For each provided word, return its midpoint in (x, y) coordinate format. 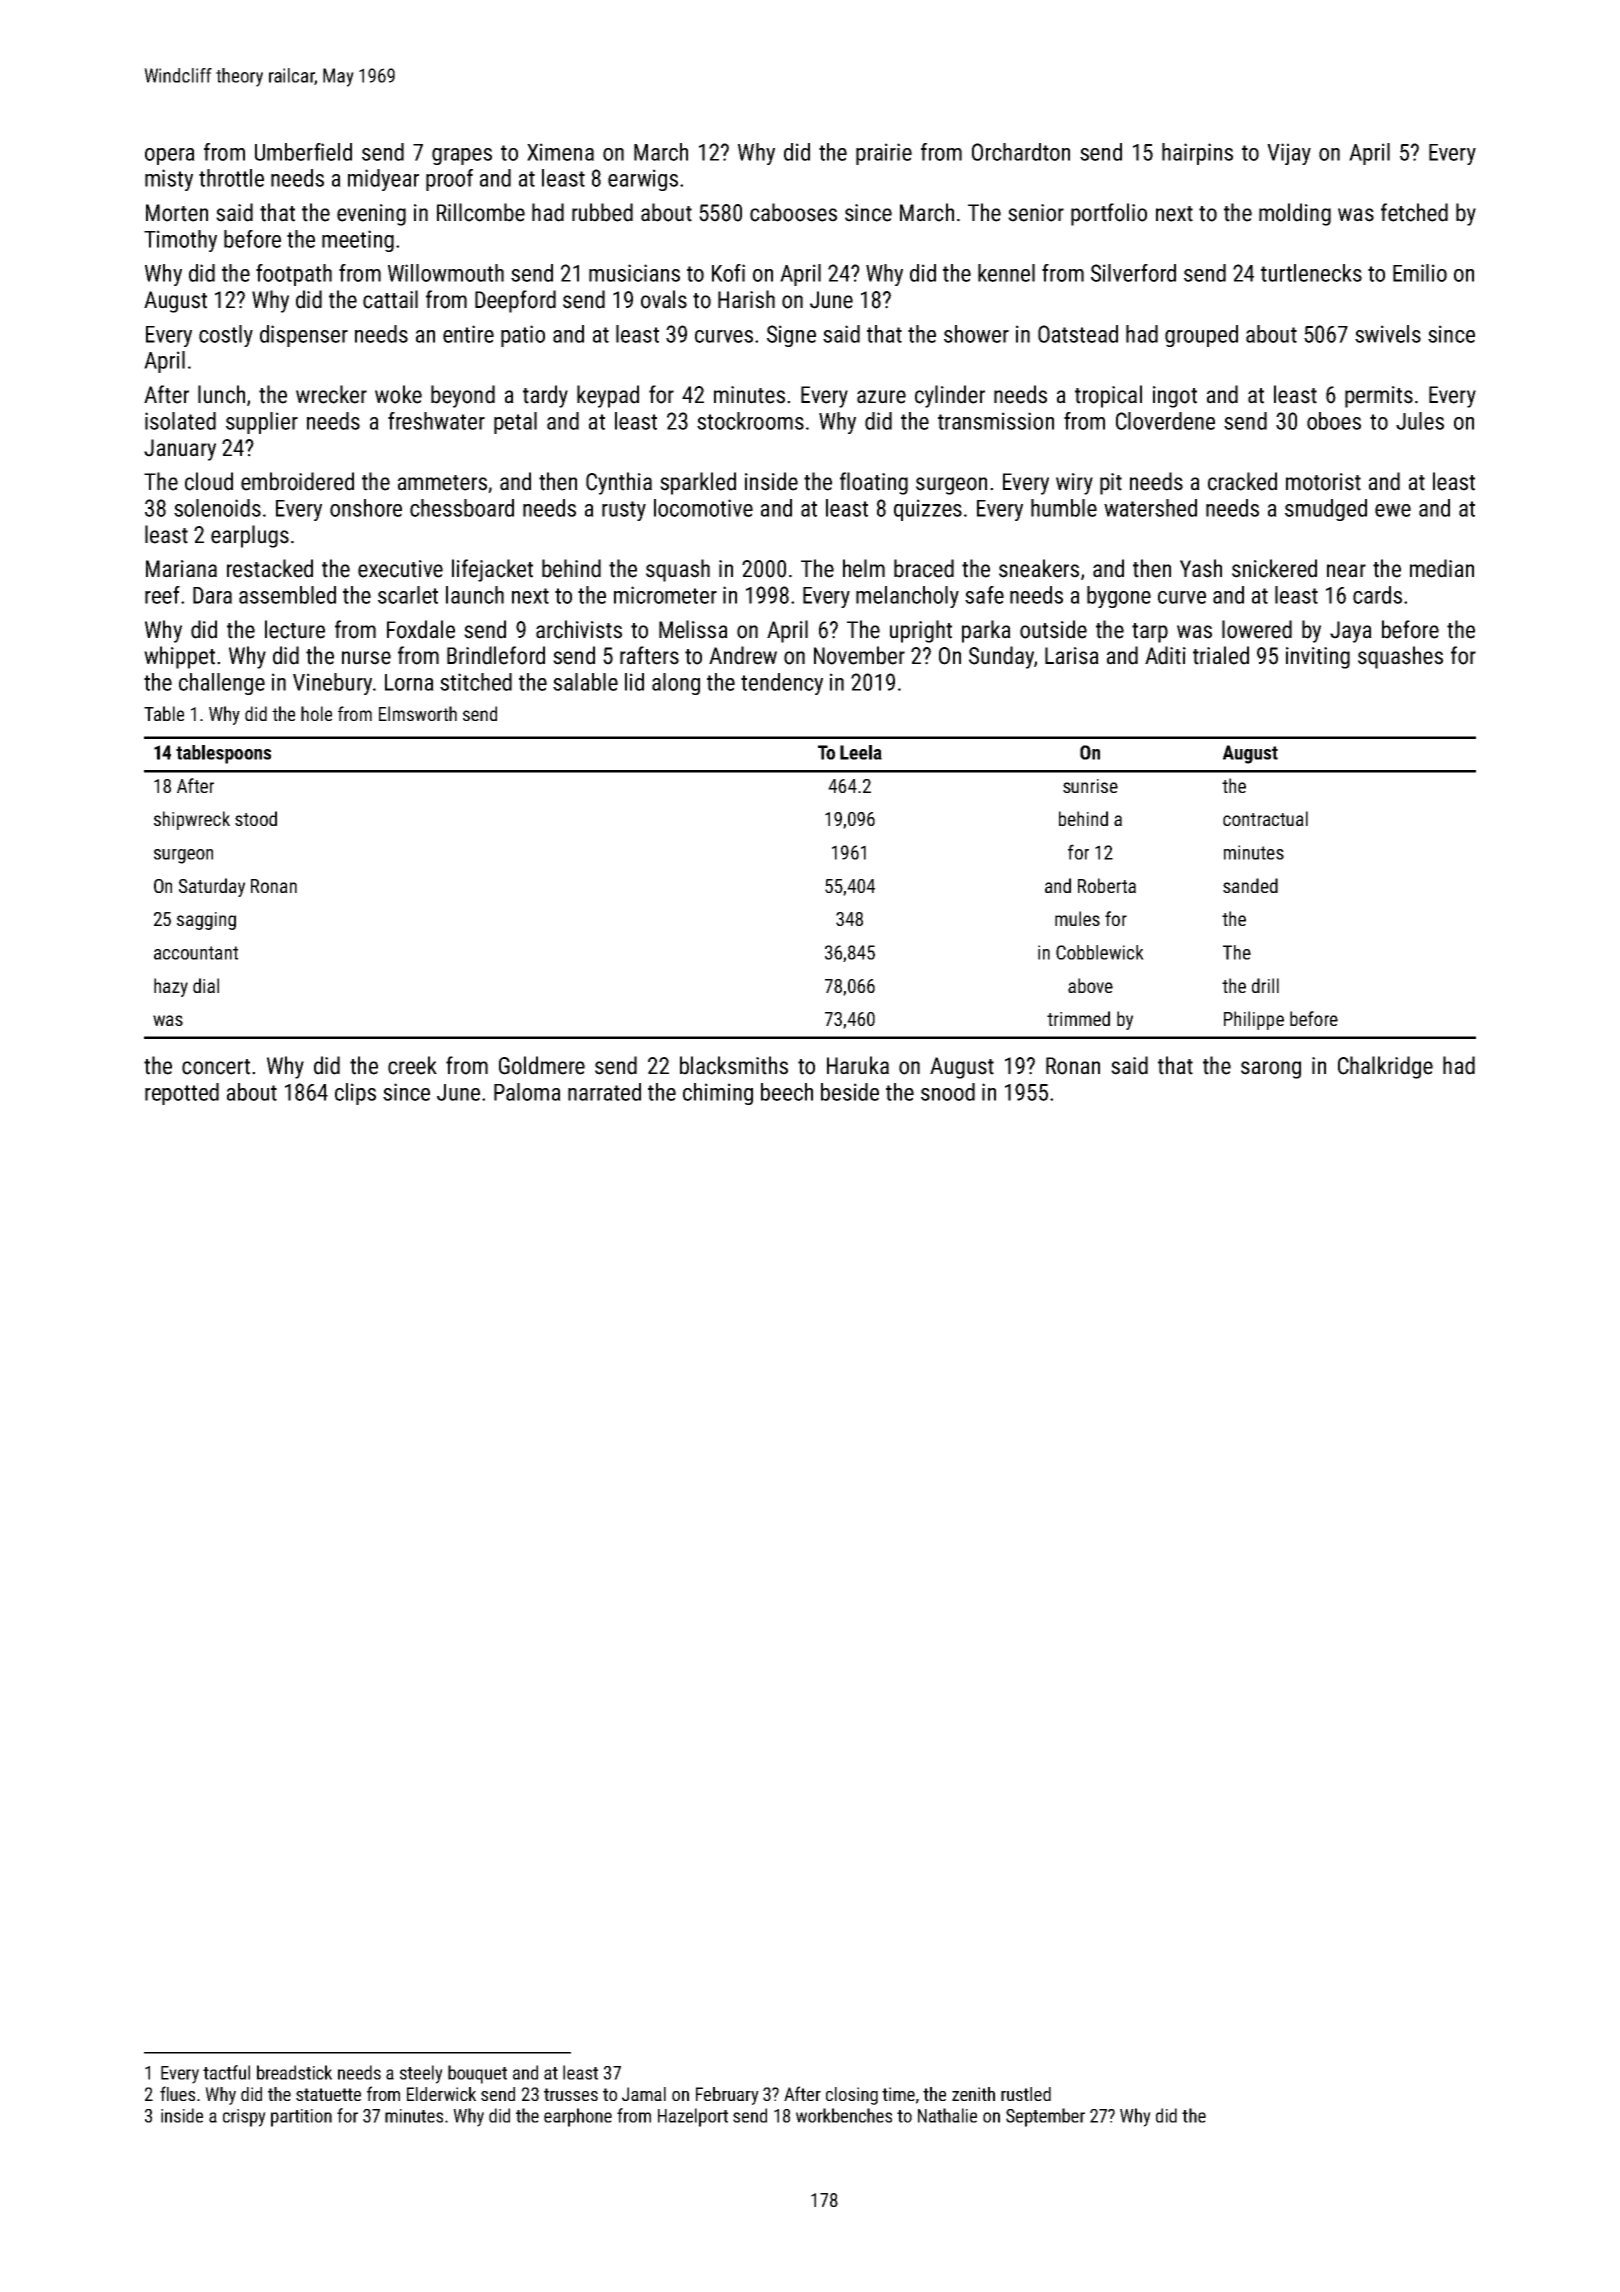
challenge (222, 684)
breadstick (294, 2072)
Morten (177, 213)
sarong (1271, 1070)
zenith (973, 2094)
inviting (1318, 658)
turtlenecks (1311, 273)
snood (948, 1092)
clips (355, 1094)
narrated (604, 1092)
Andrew (743, 655)
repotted (182, 1094)
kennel (1006, 273)
